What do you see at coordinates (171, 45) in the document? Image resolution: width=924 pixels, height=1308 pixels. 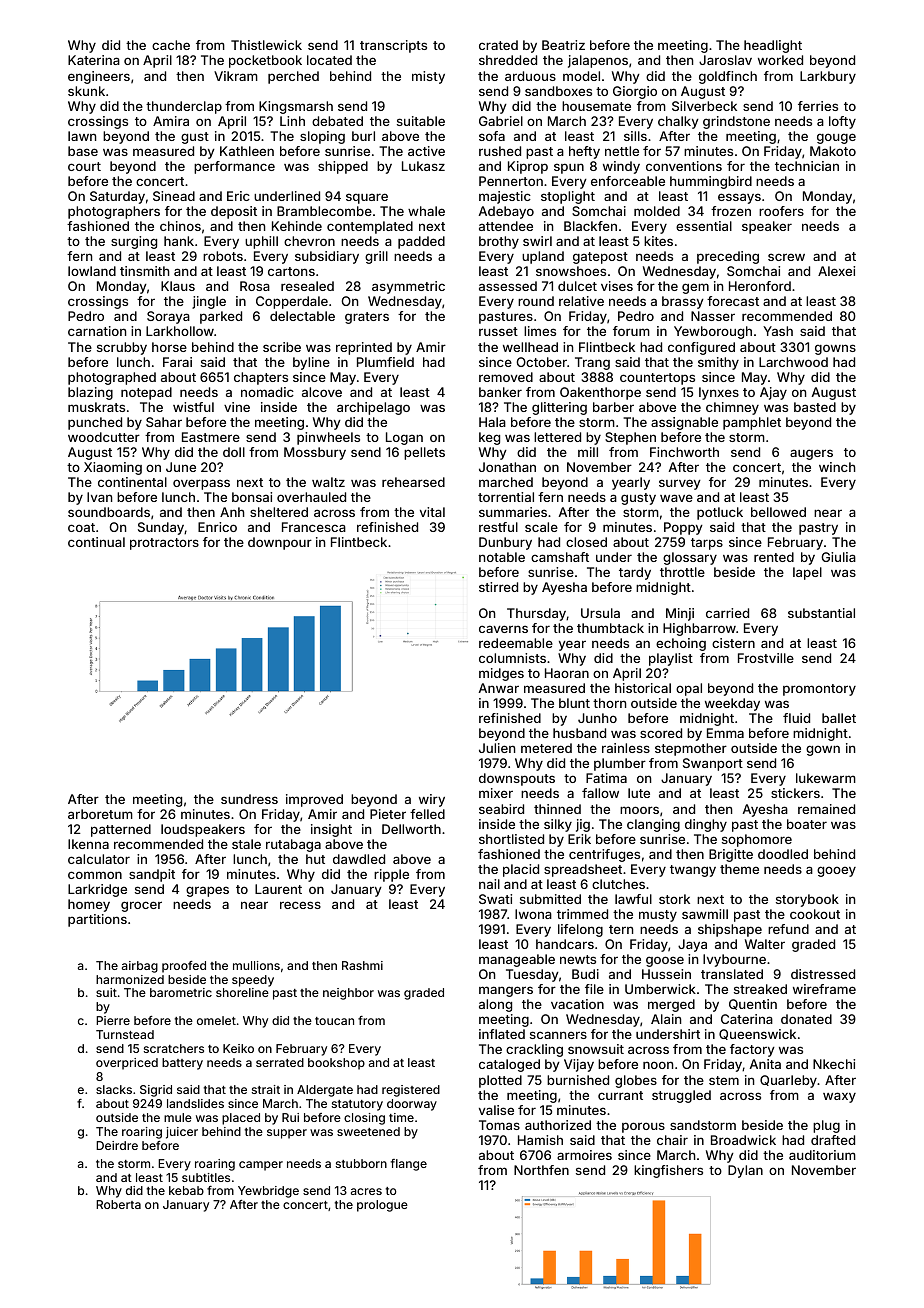 I see `cache` at bounding box center [171, 45].
